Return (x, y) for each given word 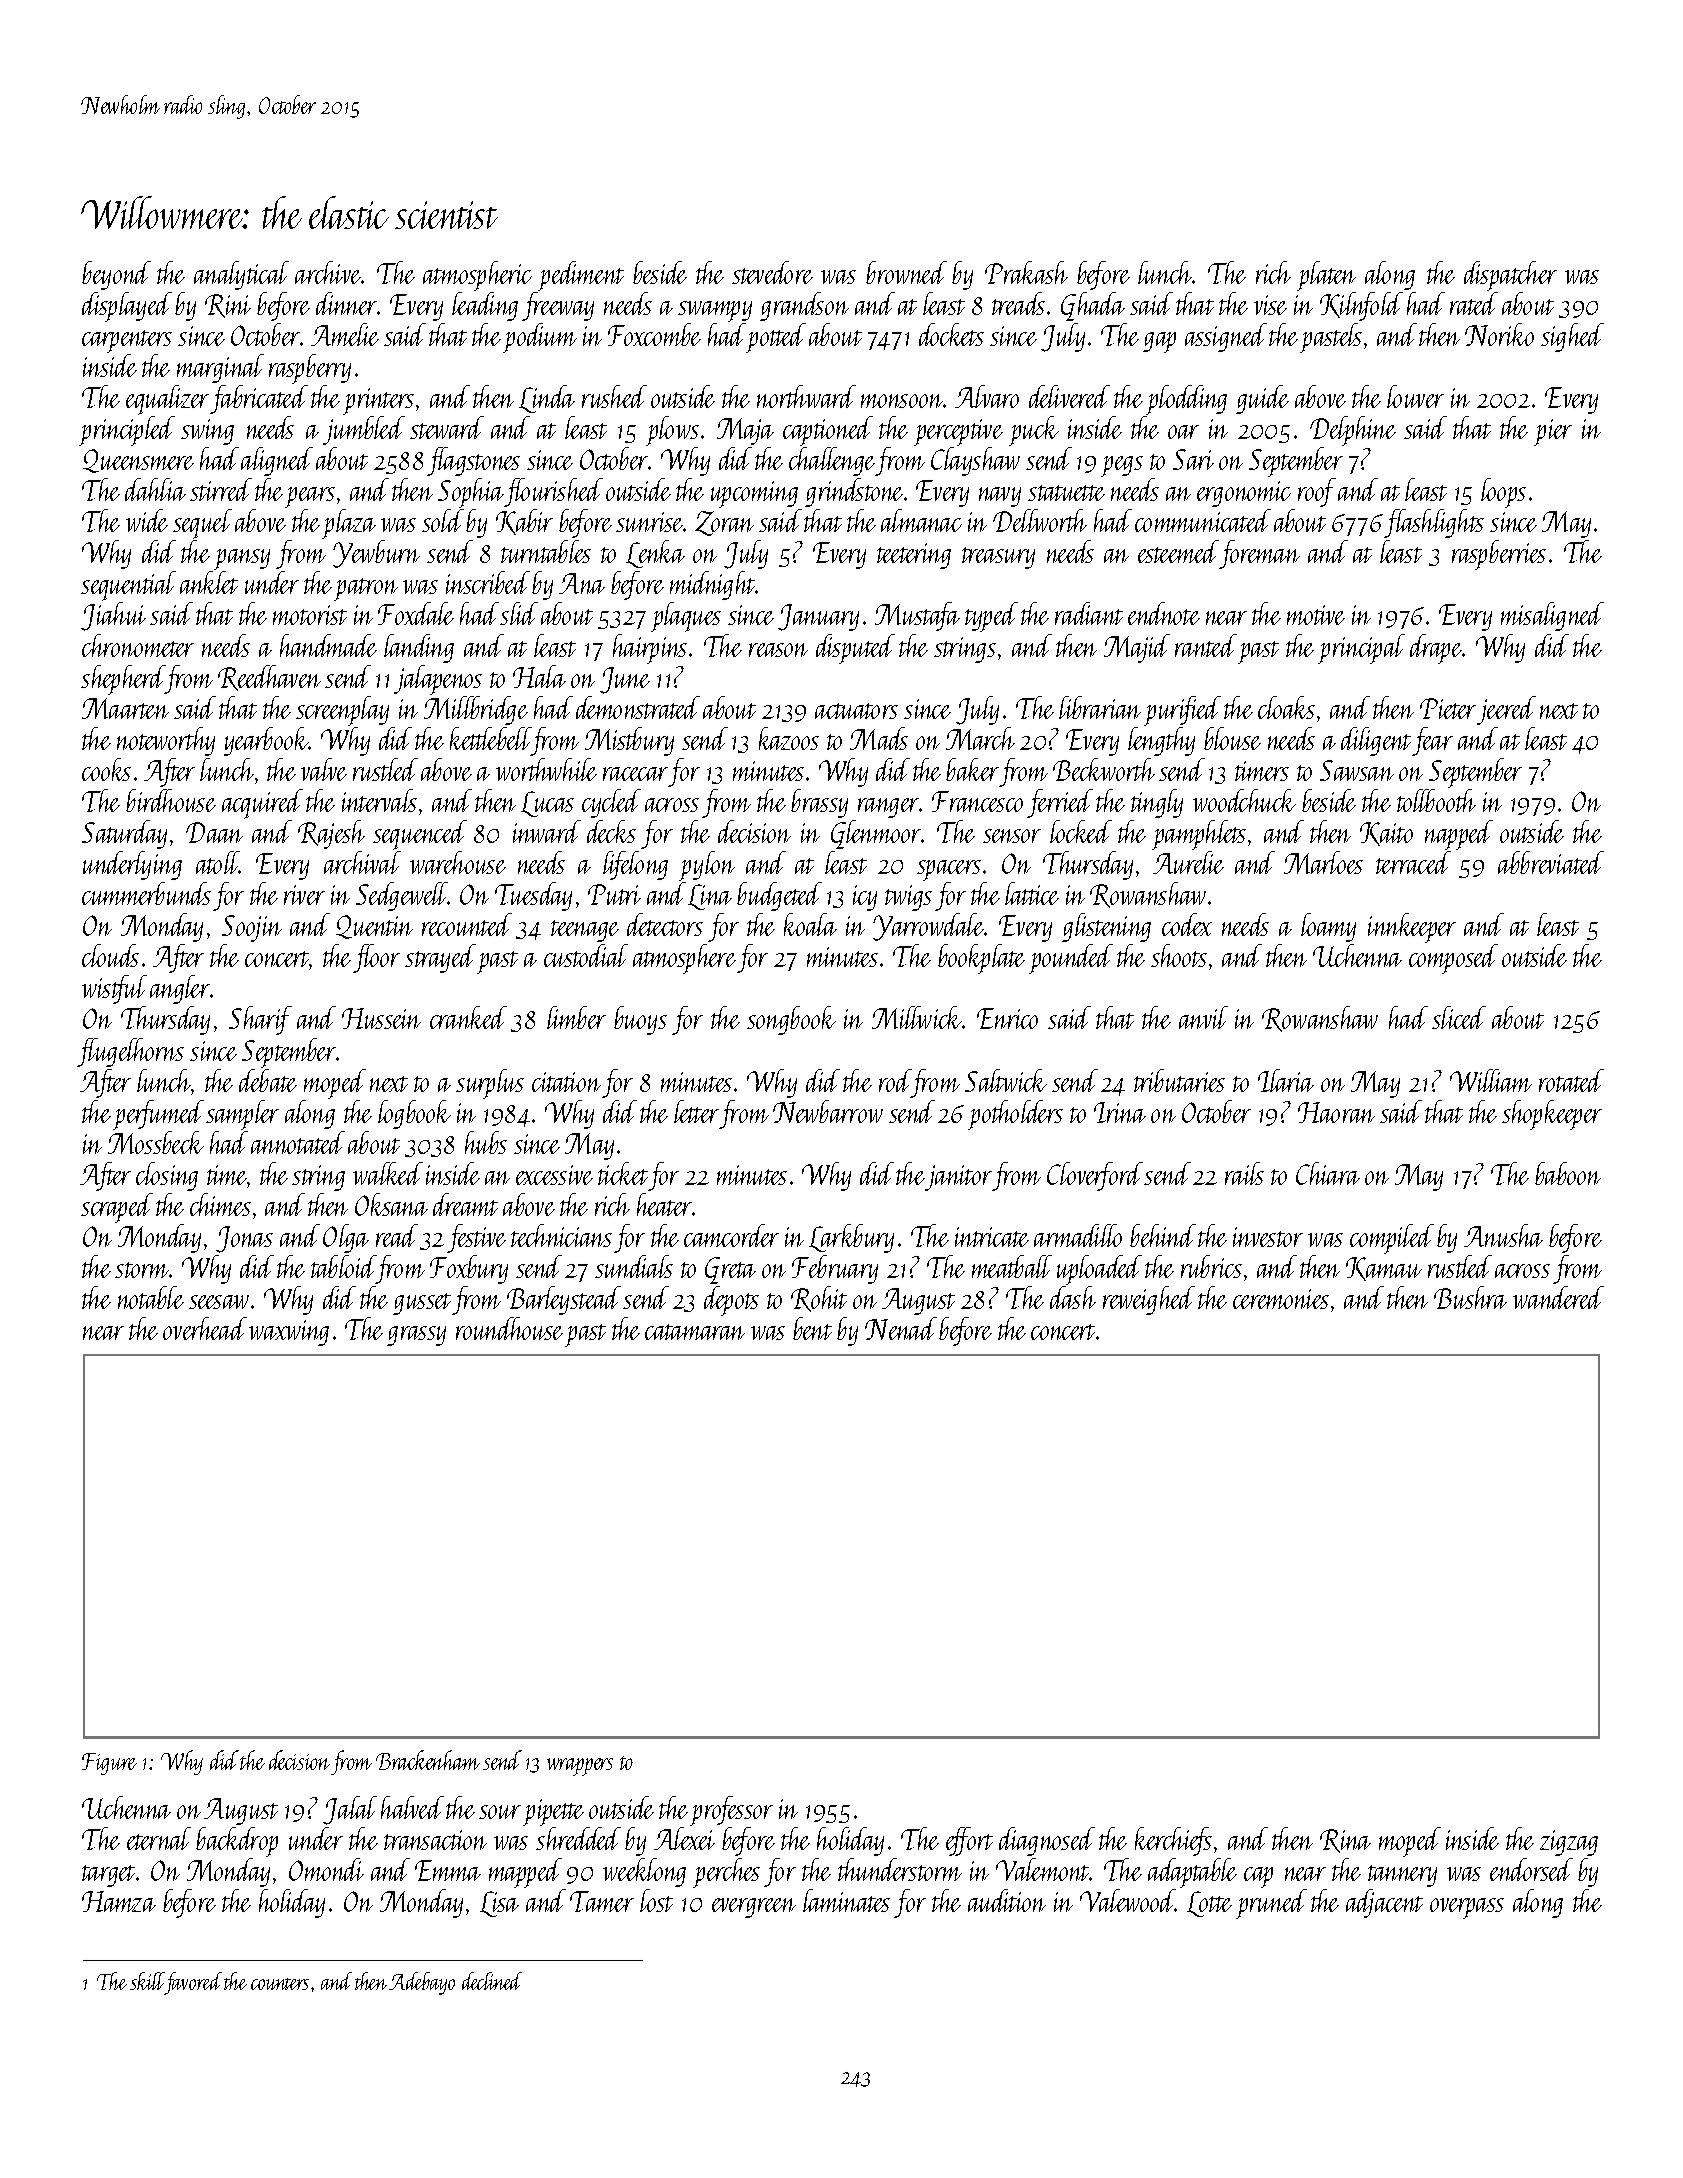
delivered (1069, 396)
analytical (241, 275)
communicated (1203, 520)
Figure (109, 1764)
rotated (1571, 1080)
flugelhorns (130, 1052)
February (835, 1269)
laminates (846, 1900)
